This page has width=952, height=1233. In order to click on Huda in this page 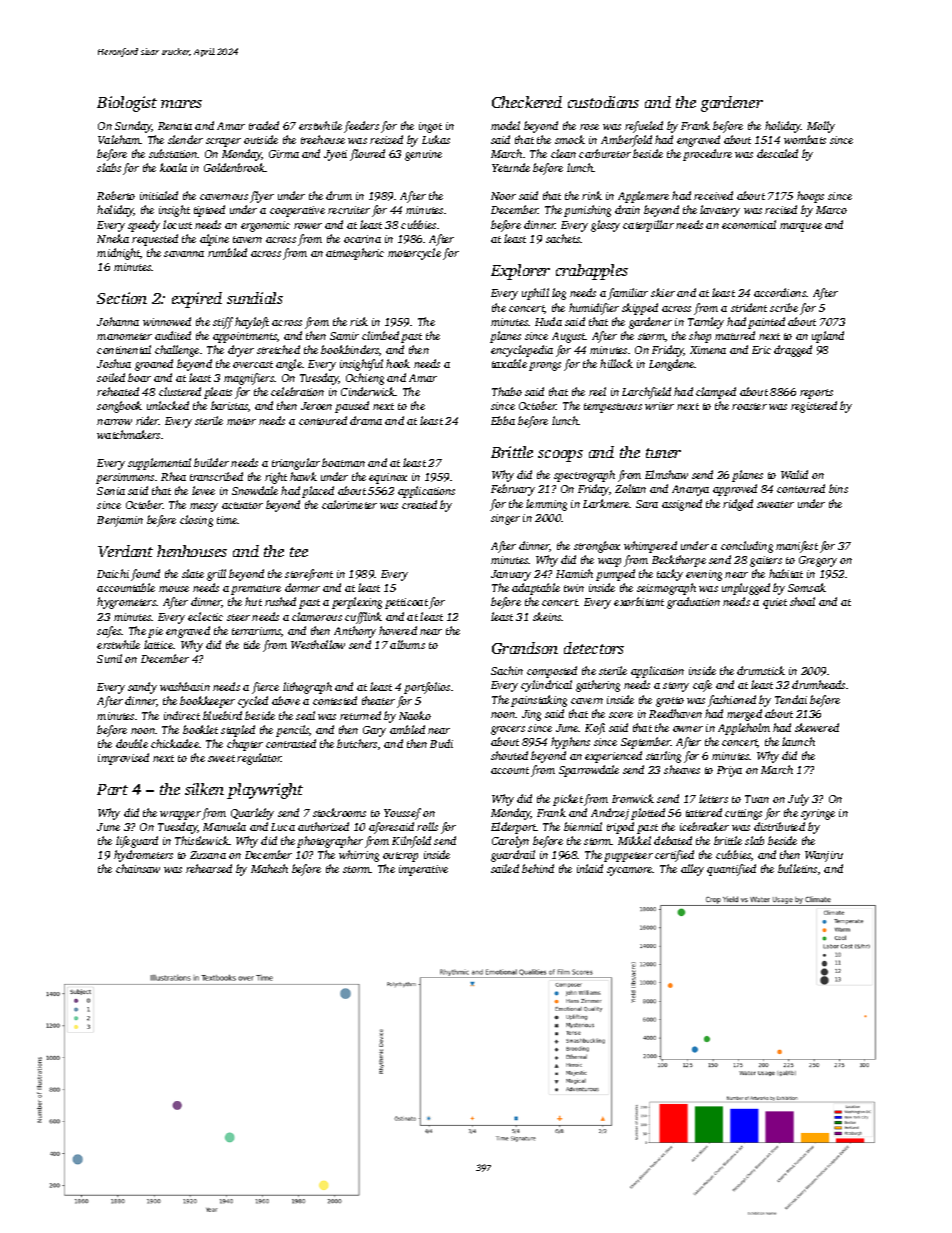, I will do `click(548, 321)`.
